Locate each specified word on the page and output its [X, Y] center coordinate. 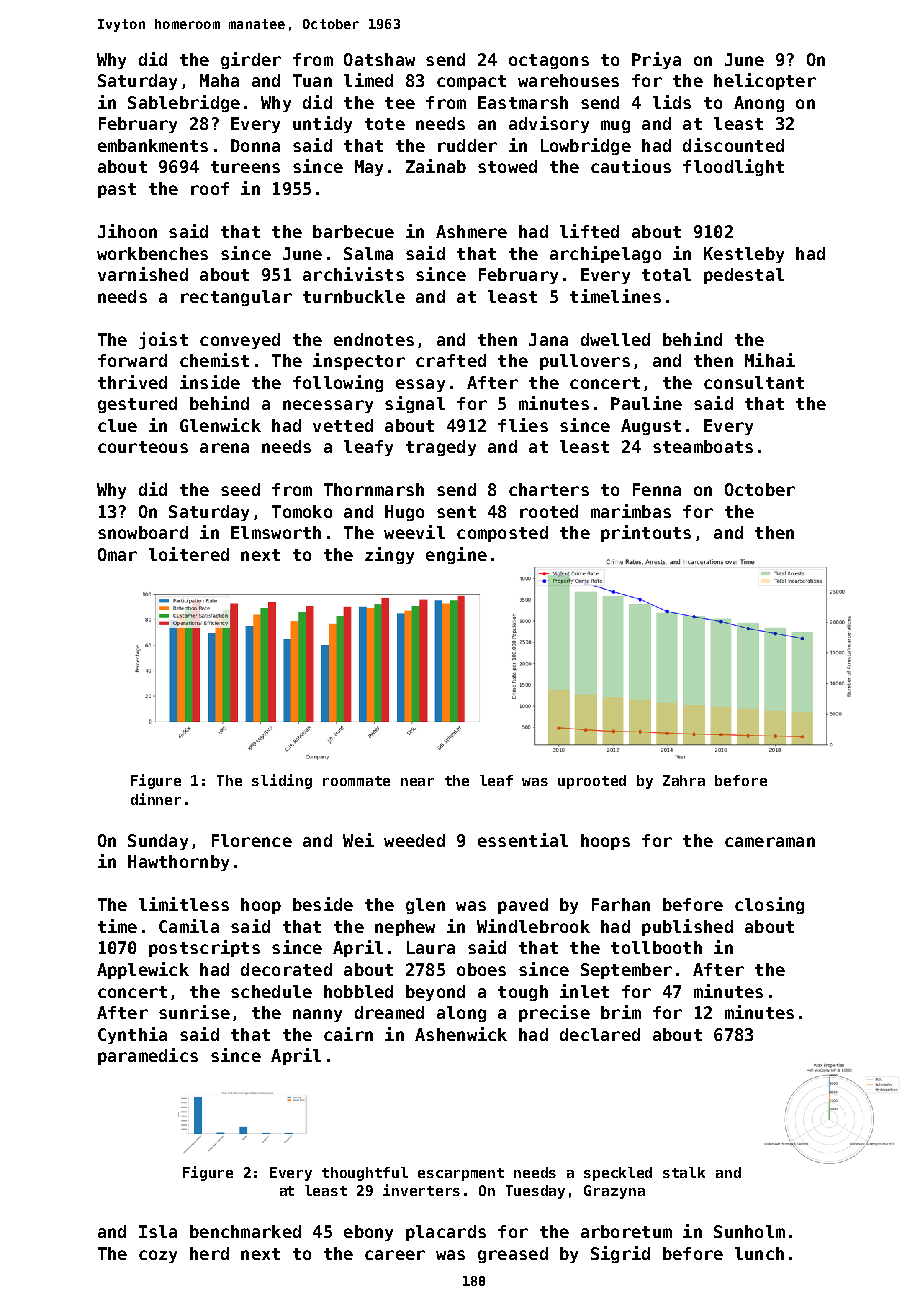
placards [446, 1233]
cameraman [770, 842]
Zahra [684, 780]
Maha [219, 80]
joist [163, 340]
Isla [158, 1231]
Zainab [436, 166]
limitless [184, 904]
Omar [117, 554]
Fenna [657, 489]
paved [523, 906]
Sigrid [620, 1254]
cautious [631, 166]
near [417, 782]
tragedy [441, 448]
